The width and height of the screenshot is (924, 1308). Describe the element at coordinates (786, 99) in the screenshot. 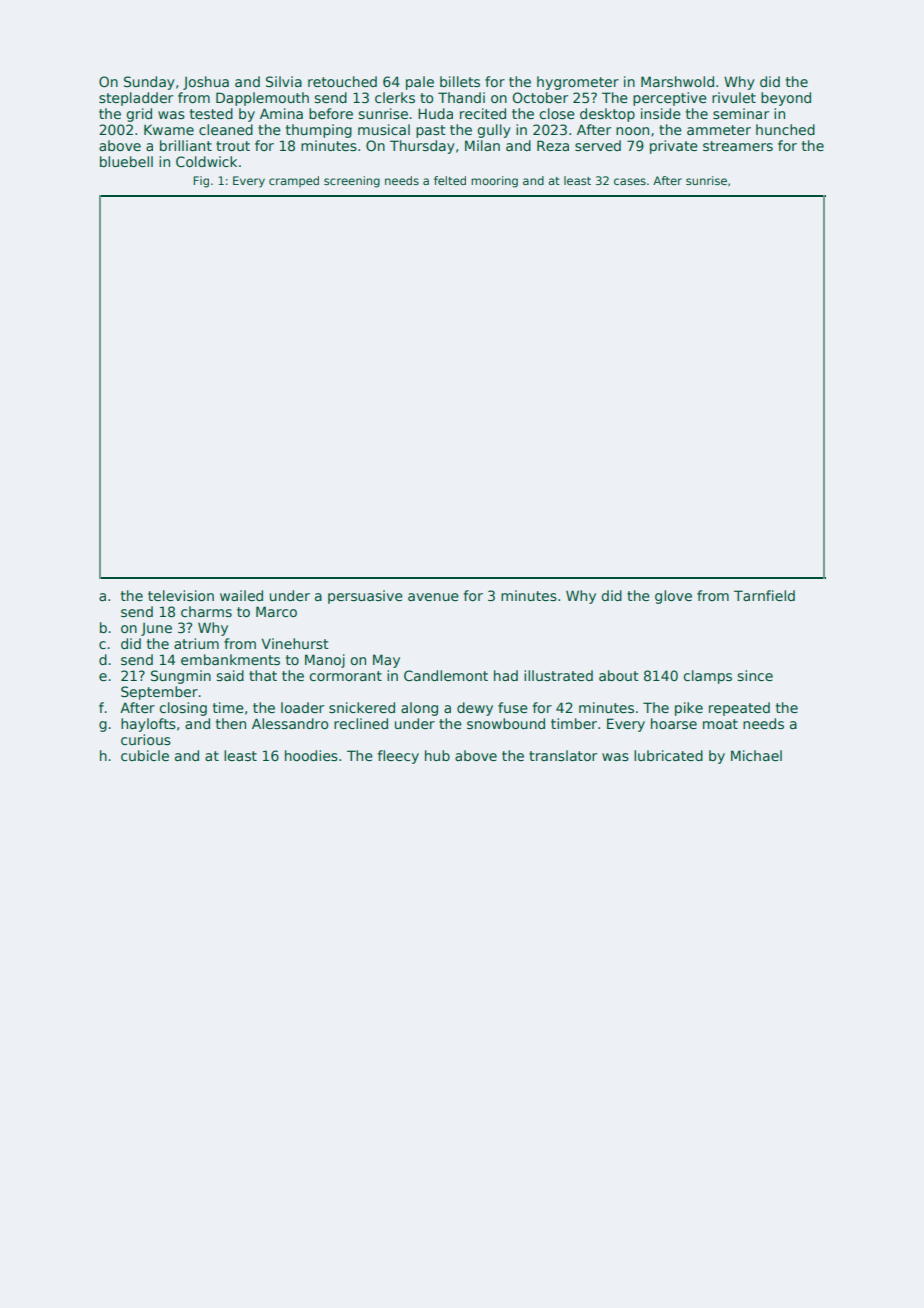

I see `beyond` at that location.
